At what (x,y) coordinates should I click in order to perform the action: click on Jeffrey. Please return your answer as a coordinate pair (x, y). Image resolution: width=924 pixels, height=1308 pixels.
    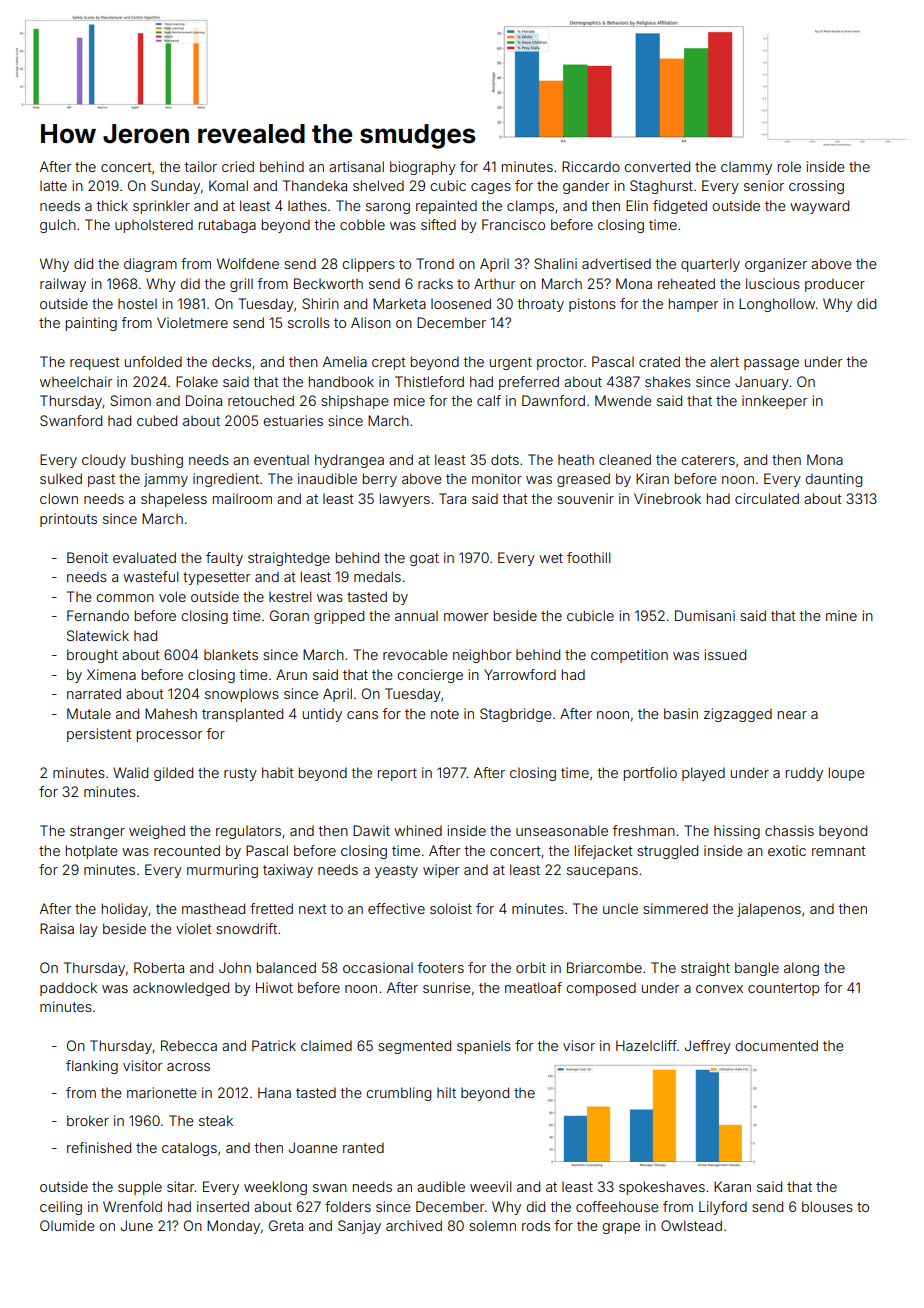
    Looking at the image, I should click on (708, 1047).
